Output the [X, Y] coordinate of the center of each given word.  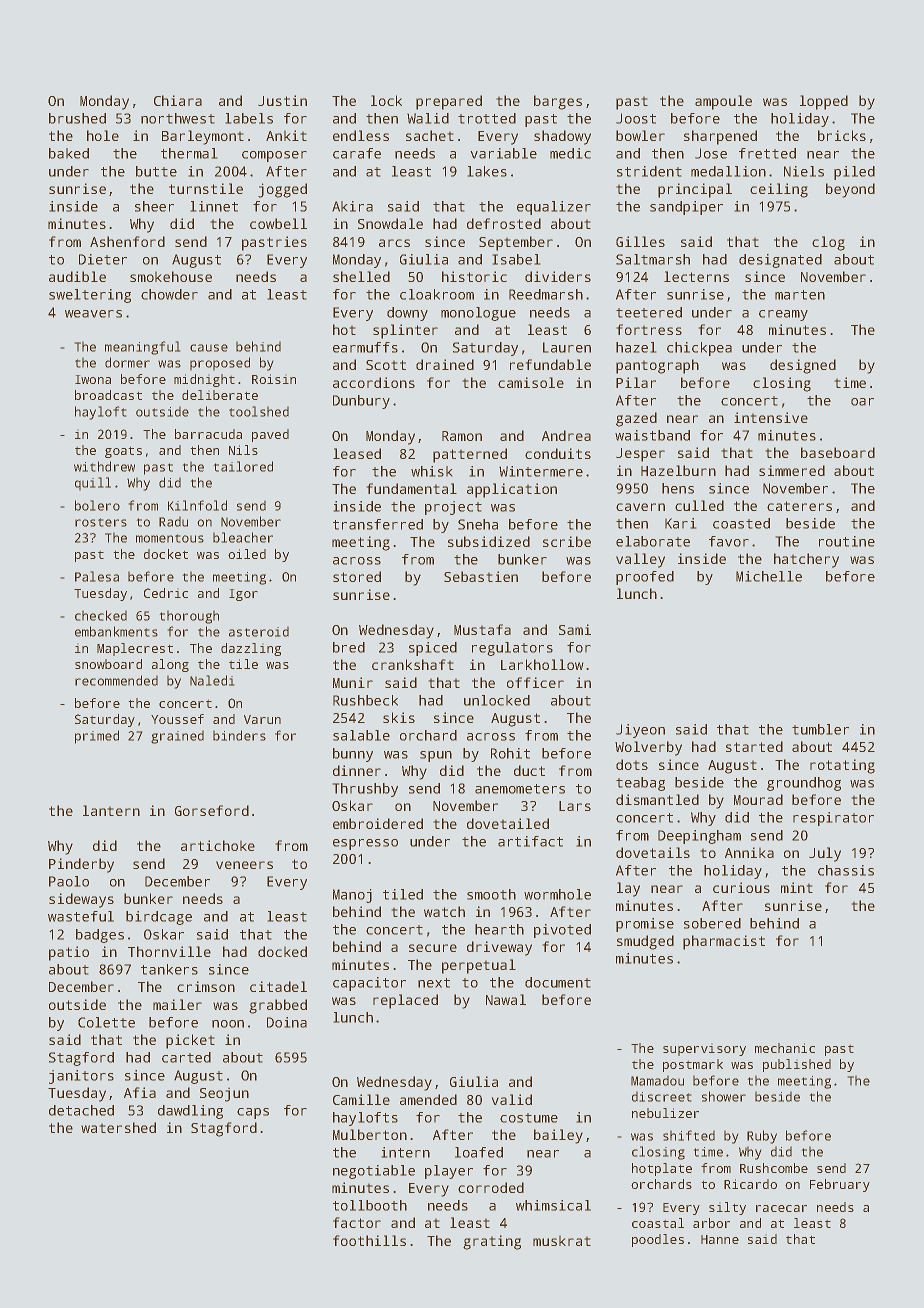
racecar [781, 1208]
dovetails [653, 852]
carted [186, 1057]
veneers [244, 865]
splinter [405, 331]
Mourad [758, 799]
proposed [220, 363]
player [449, 1172]
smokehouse [171, 276]
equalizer [554, 208]
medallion [728, 171]
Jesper [640, 455]
